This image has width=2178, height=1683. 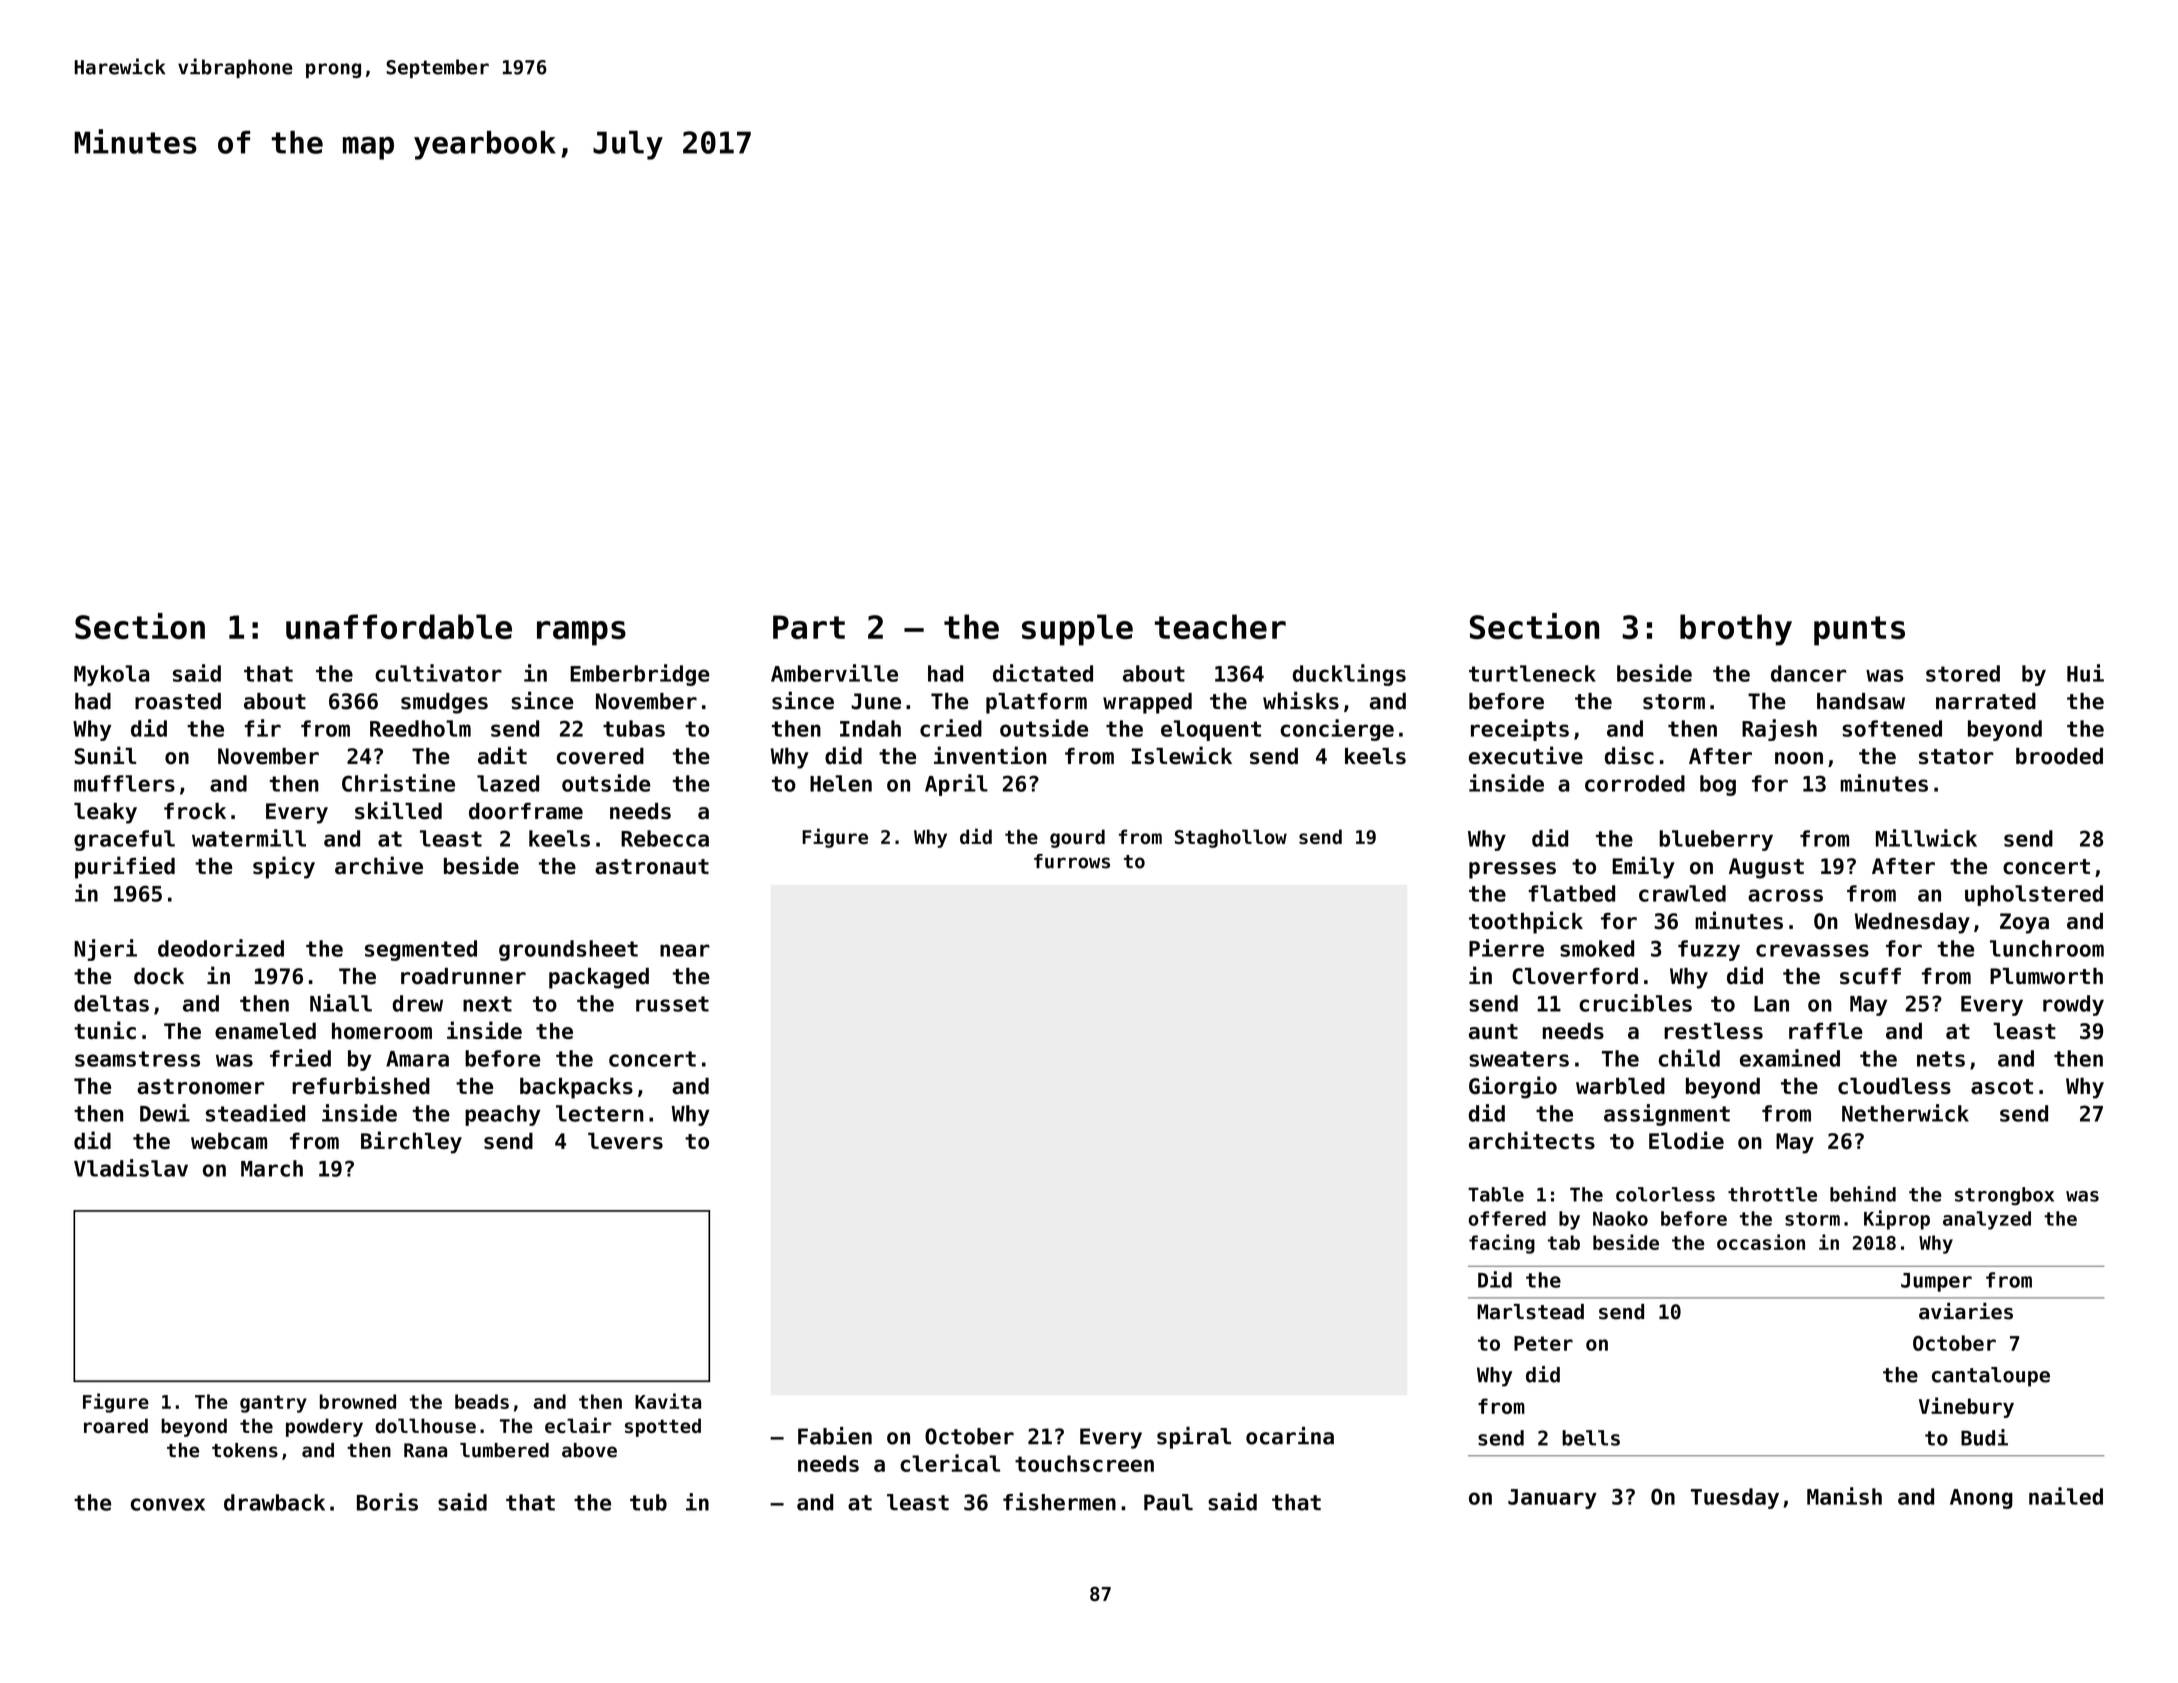 I want to click on Mykola, so click(x=111, y=675).
